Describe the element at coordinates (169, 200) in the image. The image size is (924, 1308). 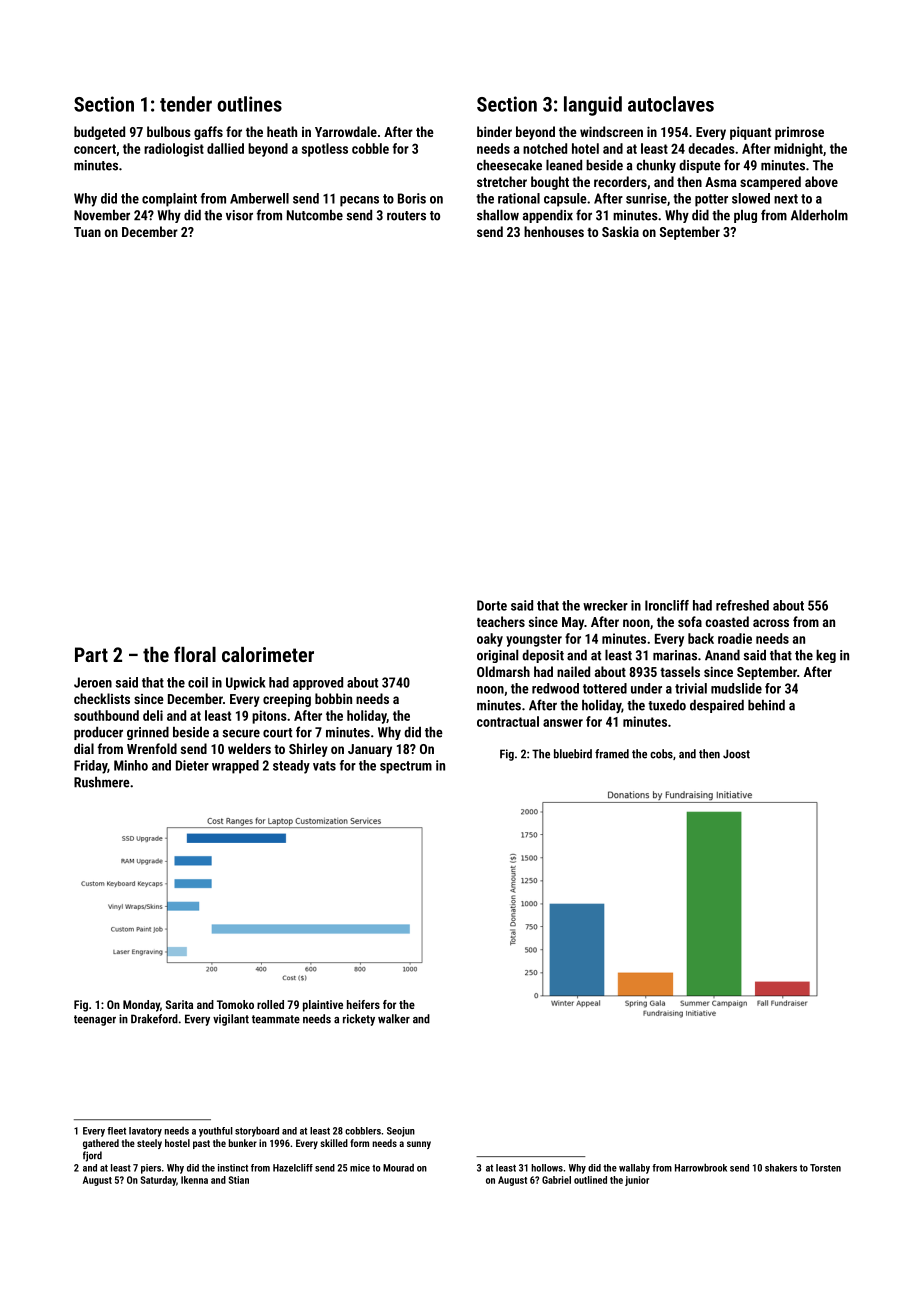
I see `complaint` at that location.
